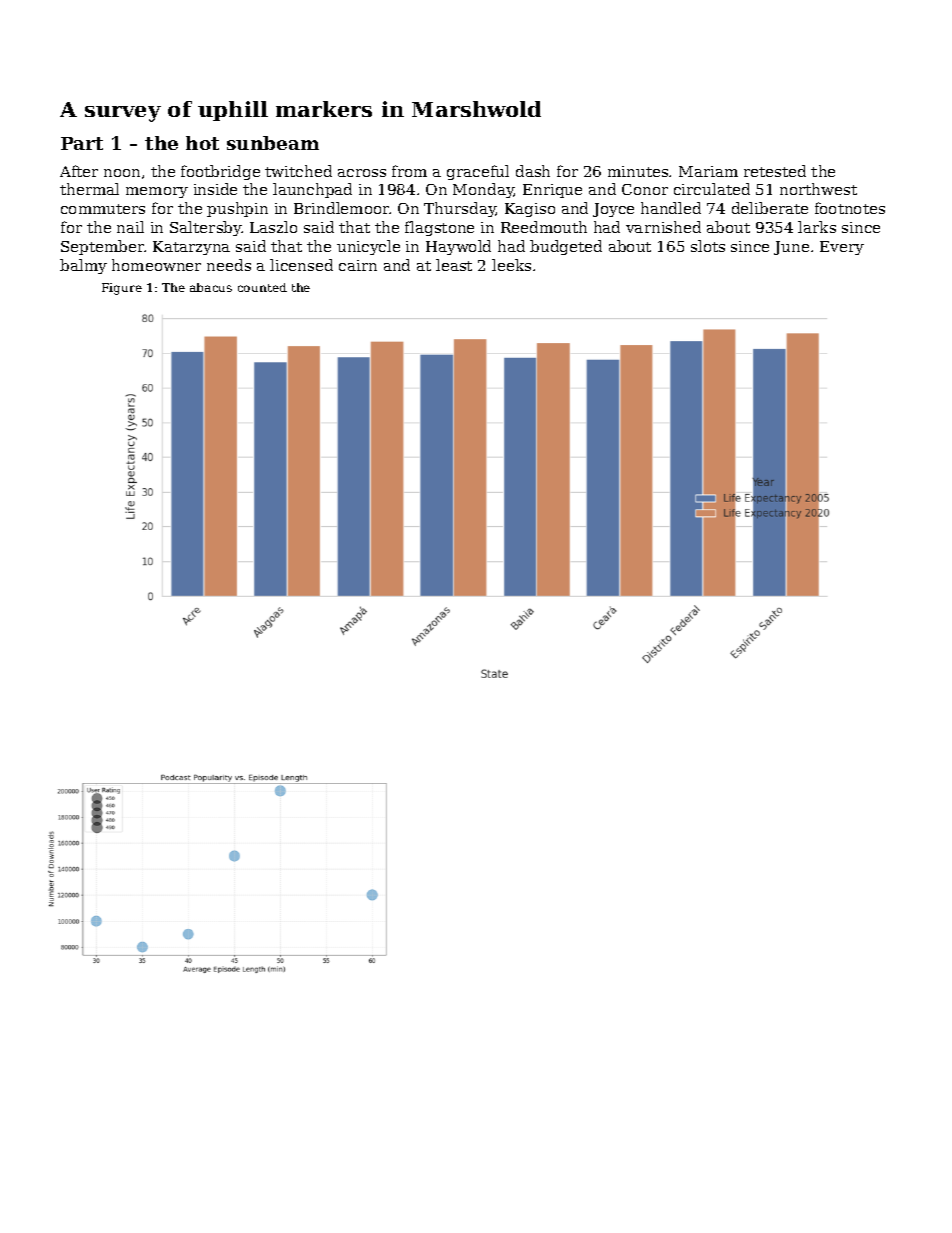 The image size is (952, 1233). I want to click on retested, so click(775, 171).
